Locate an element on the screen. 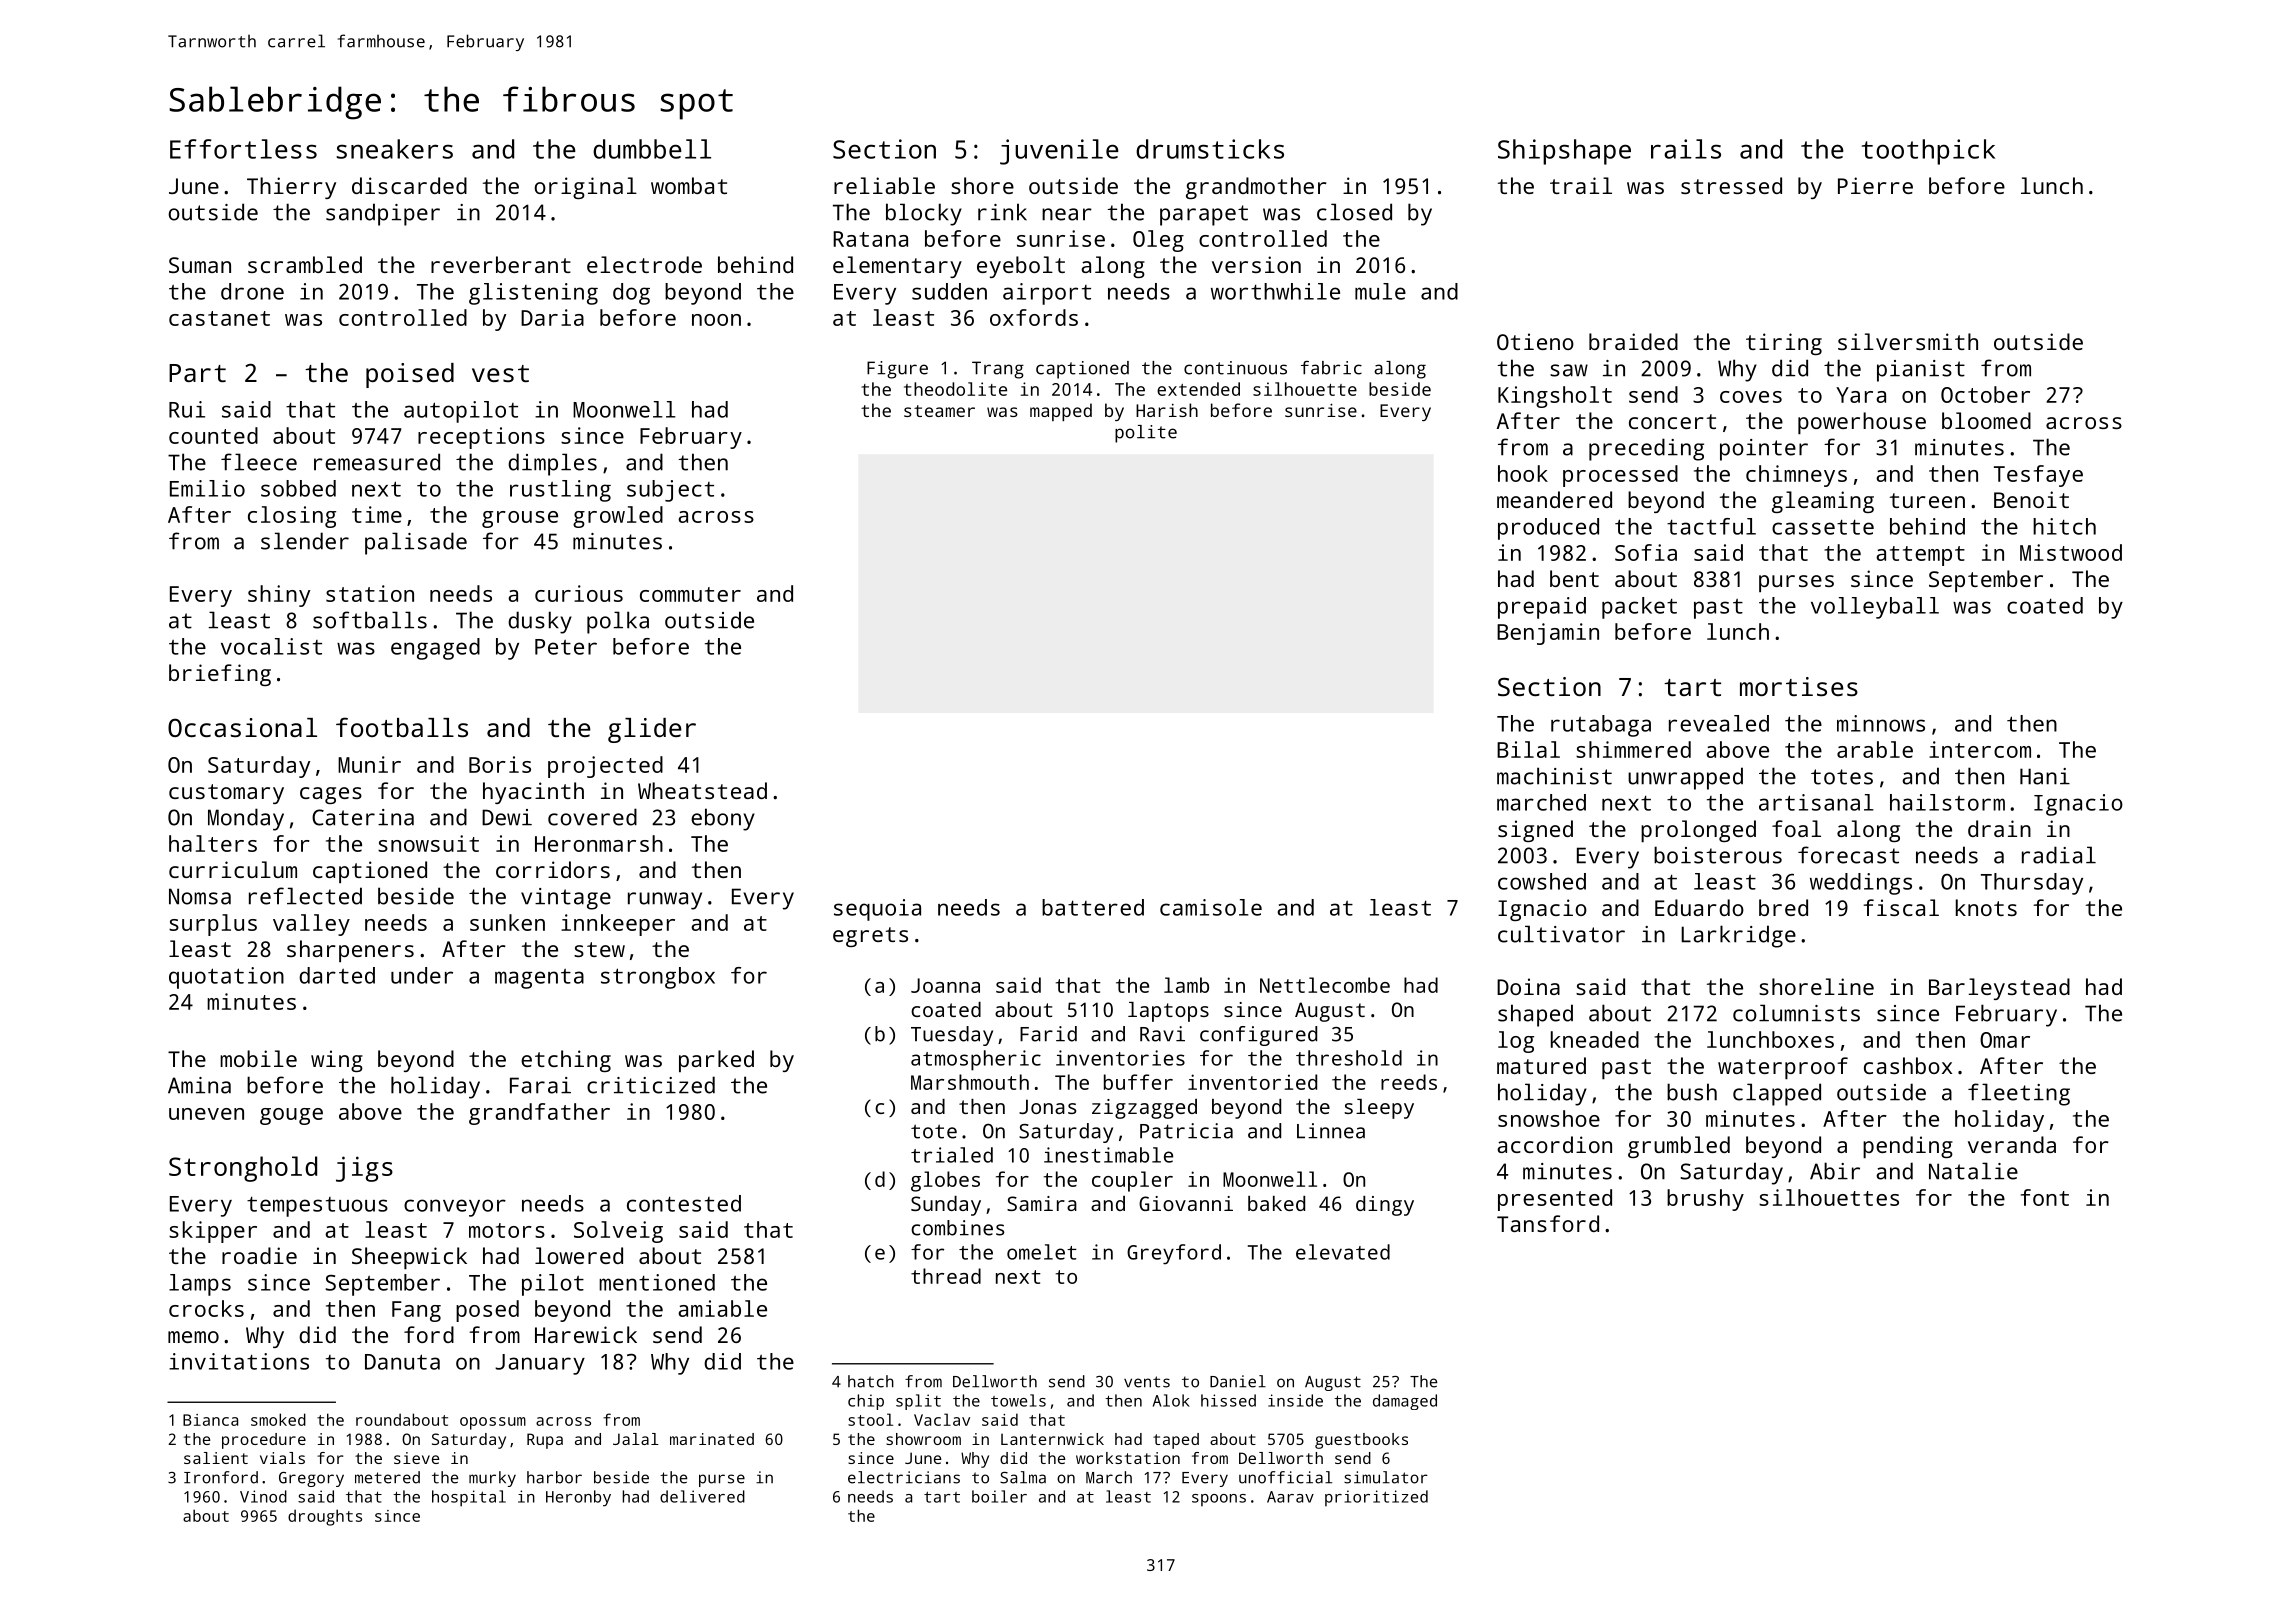 Image resolution: width=2292 pixels, height=1620 pixels. toothpick is located at coordinates (1928, 152).
